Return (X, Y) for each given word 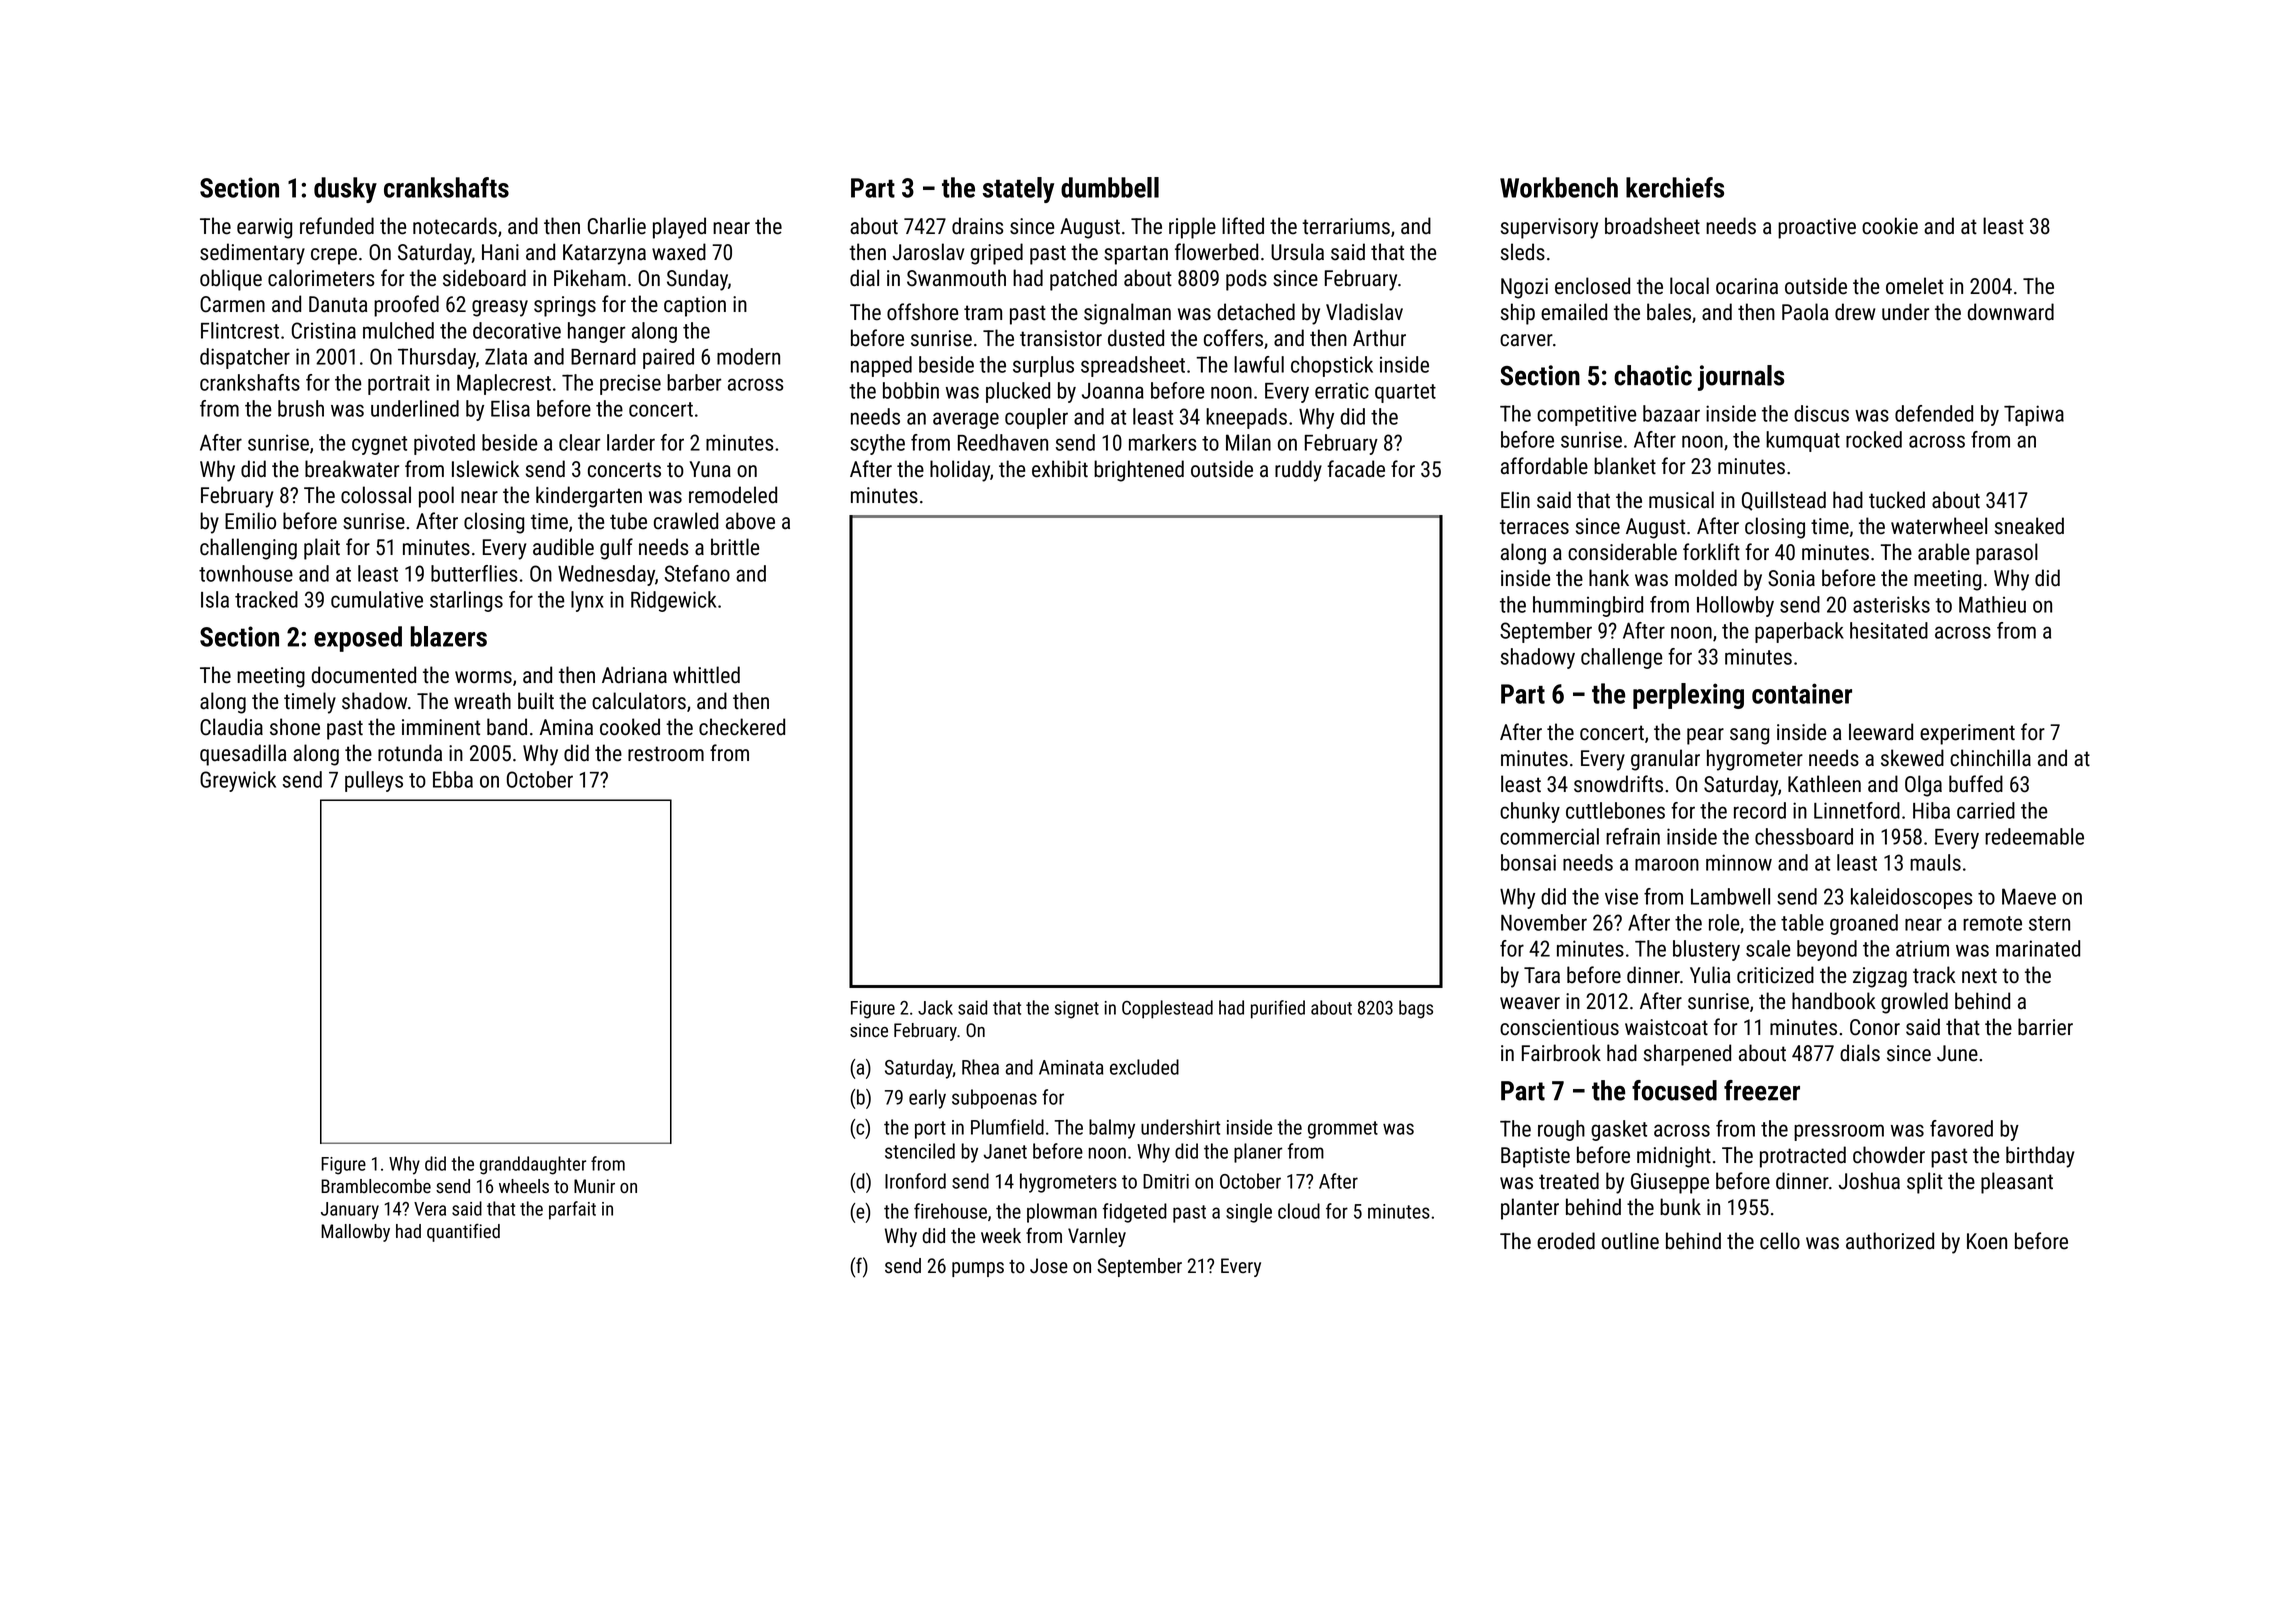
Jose (1049, 1266)
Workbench (1559, 187)
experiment (1967, 734)
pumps (978, 1269)
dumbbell (1110, 187)
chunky (1530, 812)
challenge (1622, 658)
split (1925, 1183)
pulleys (374, 781)
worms (483, 677)
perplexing (1688, 696)
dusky (345, 190)
